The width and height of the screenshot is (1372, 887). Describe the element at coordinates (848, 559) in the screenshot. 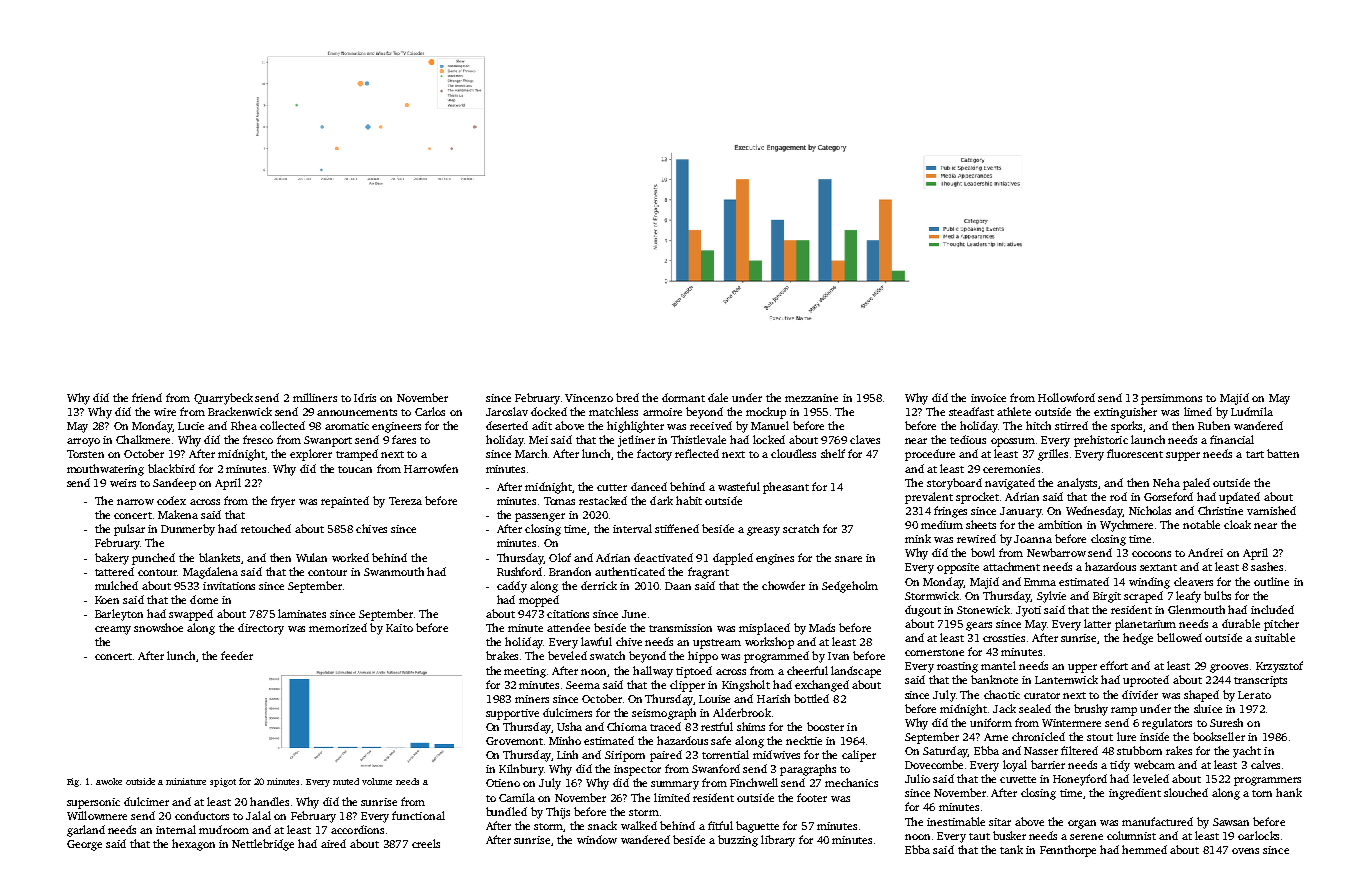

I see `snare` at that location.
